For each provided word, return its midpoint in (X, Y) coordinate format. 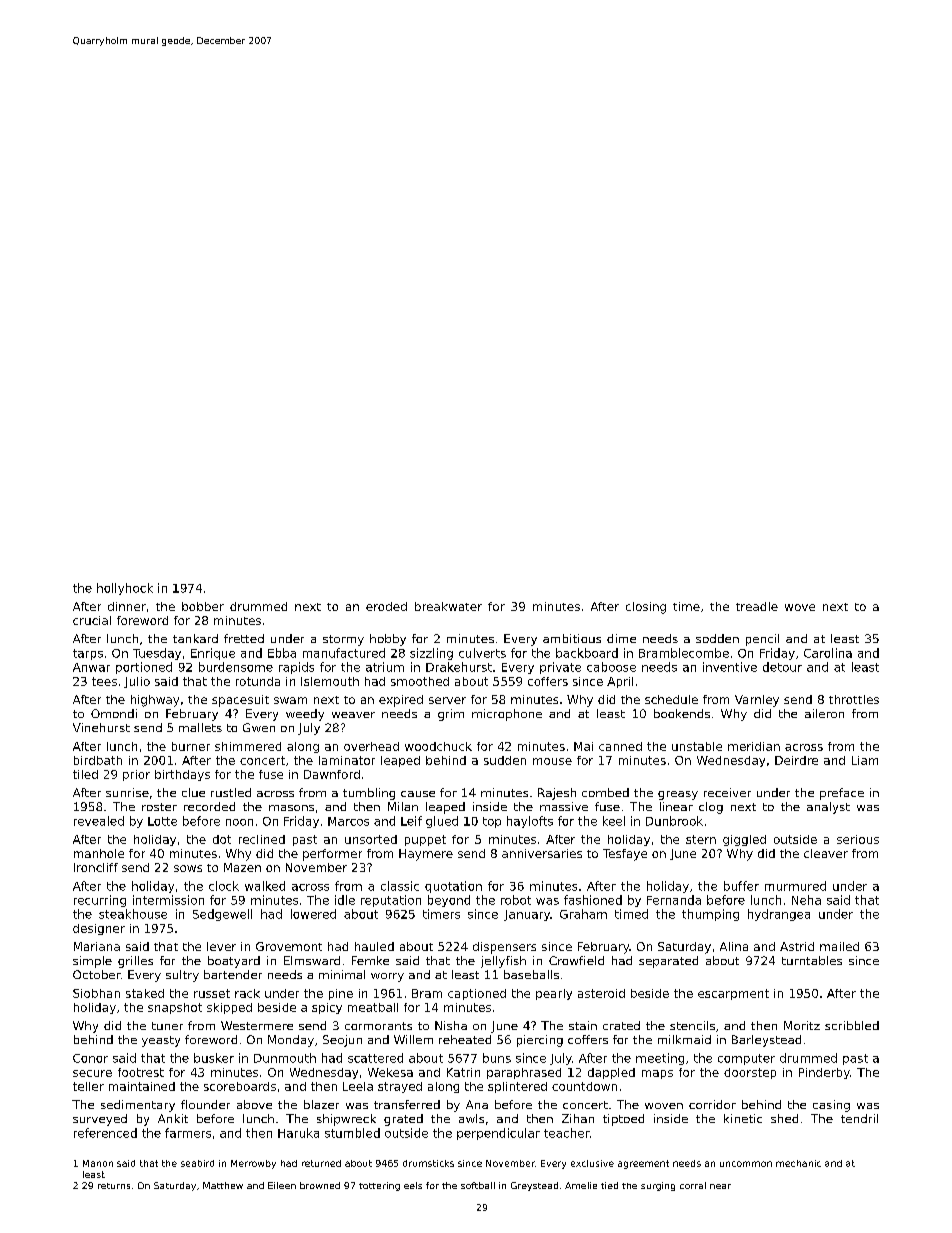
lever (221, 946)
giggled (744, 840)
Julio (137, 682)
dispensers (504, 948)
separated (668, 962)
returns (114, 1186)
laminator (347, 760)
